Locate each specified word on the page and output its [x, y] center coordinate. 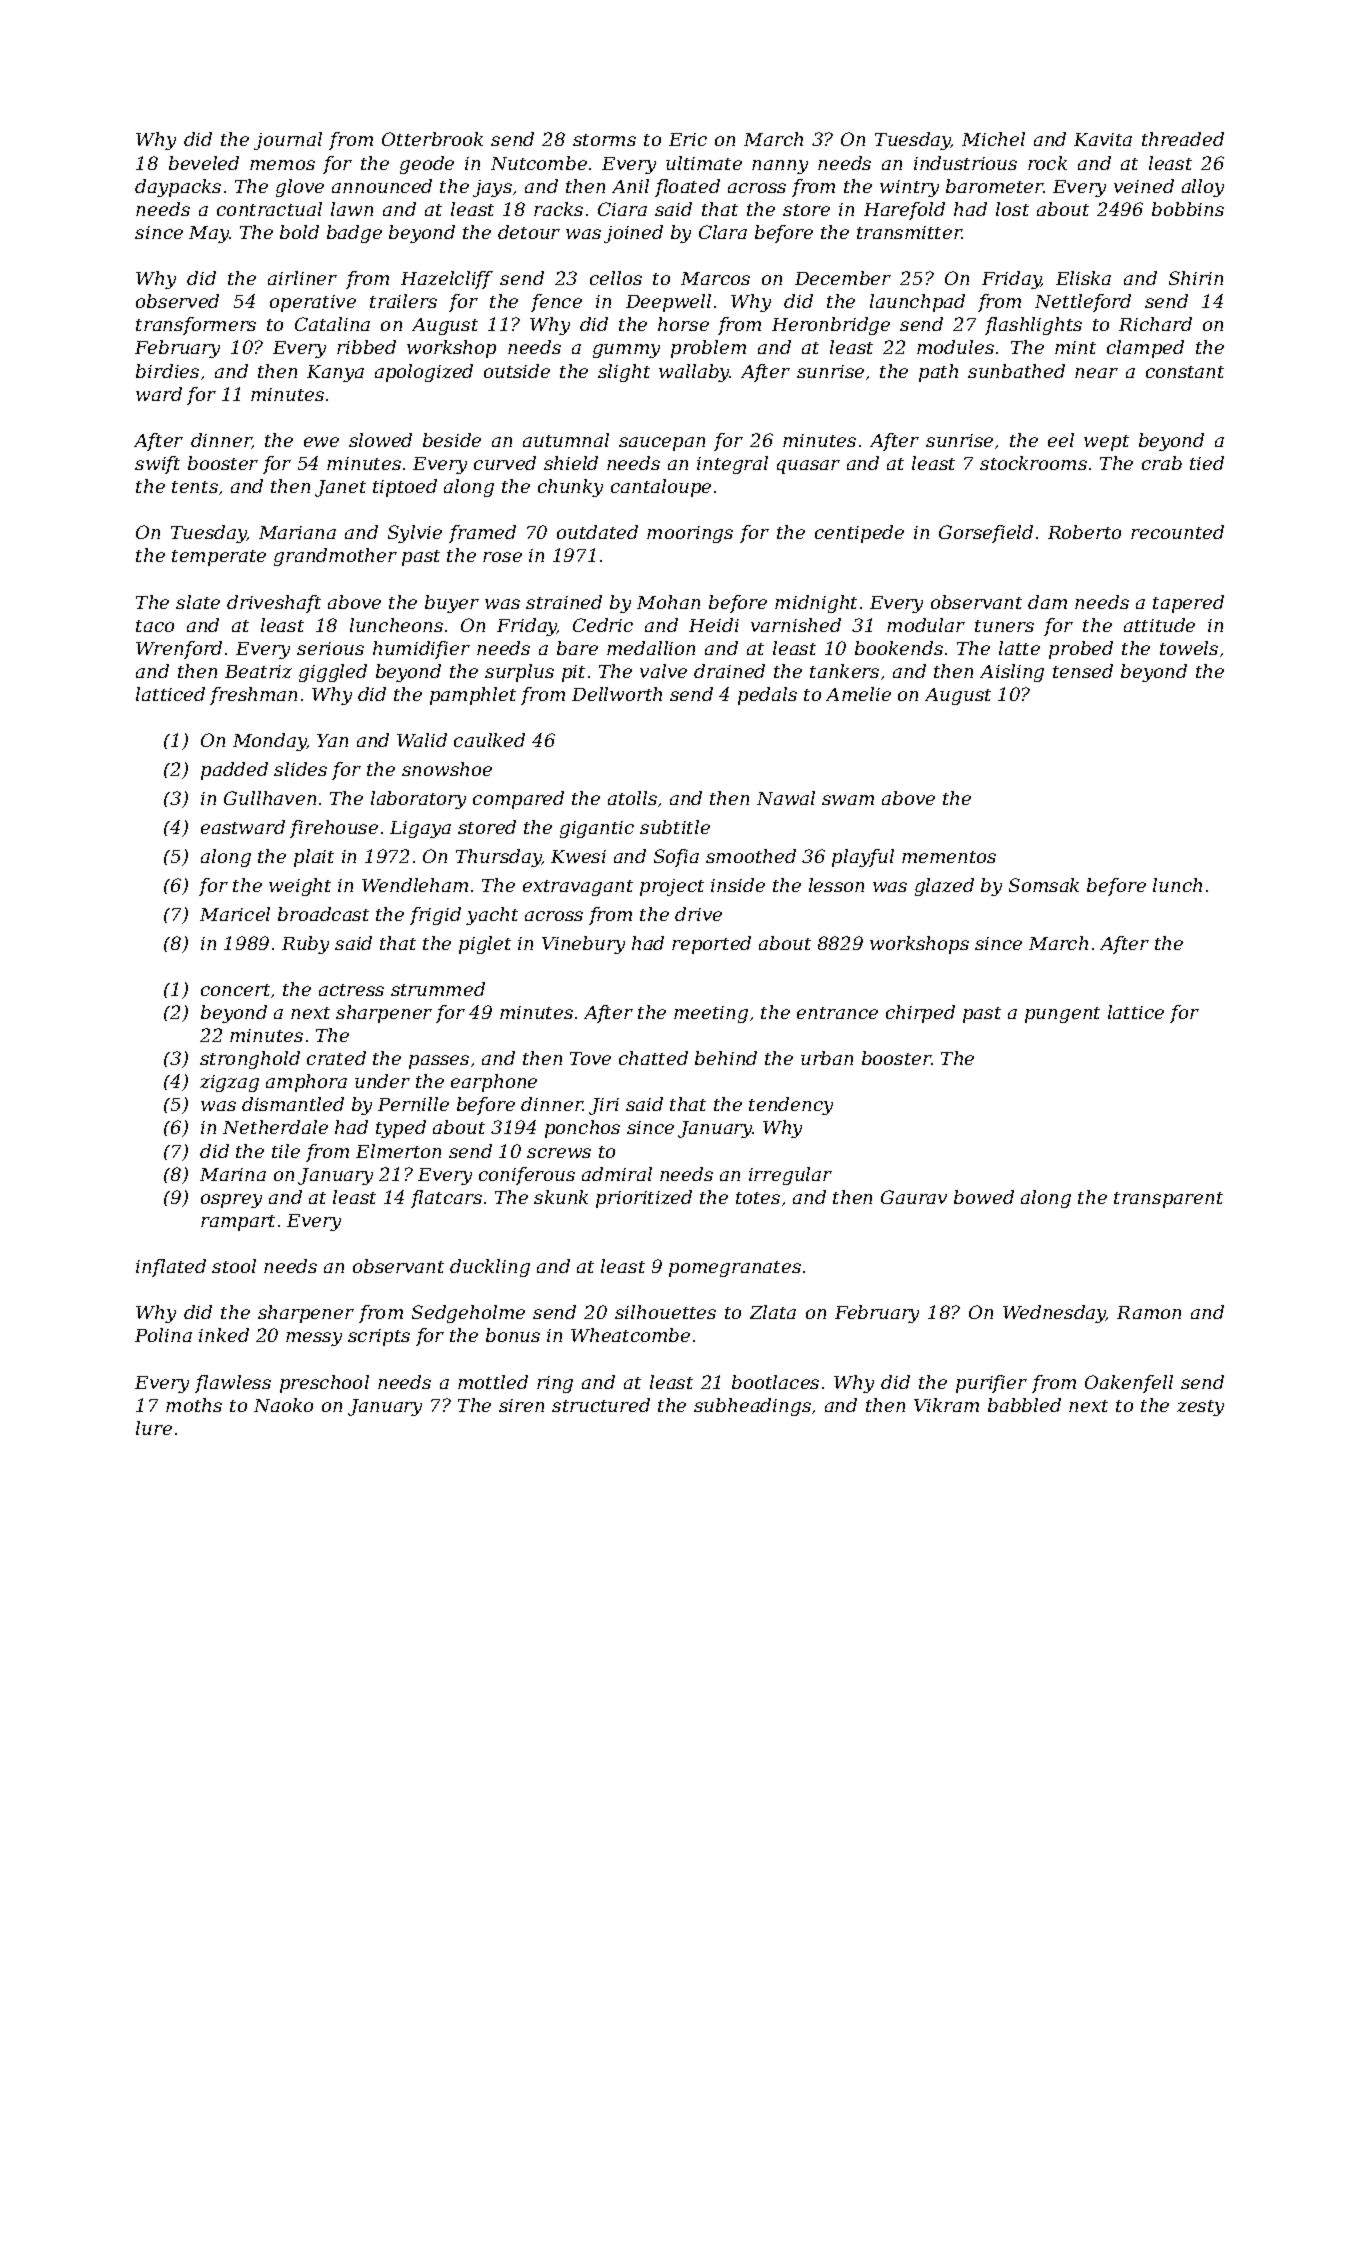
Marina [233, 1174]
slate [198, 602]
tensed [1083, 671]
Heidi [714, 625]
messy [314, 1339]
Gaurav [914, 1197]
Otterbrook [432, 139]
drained [729, 671]
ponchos [582, 1129]
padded [234, 771]
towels [1189, 648]
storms [604, 140]
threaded [1183, 139]
